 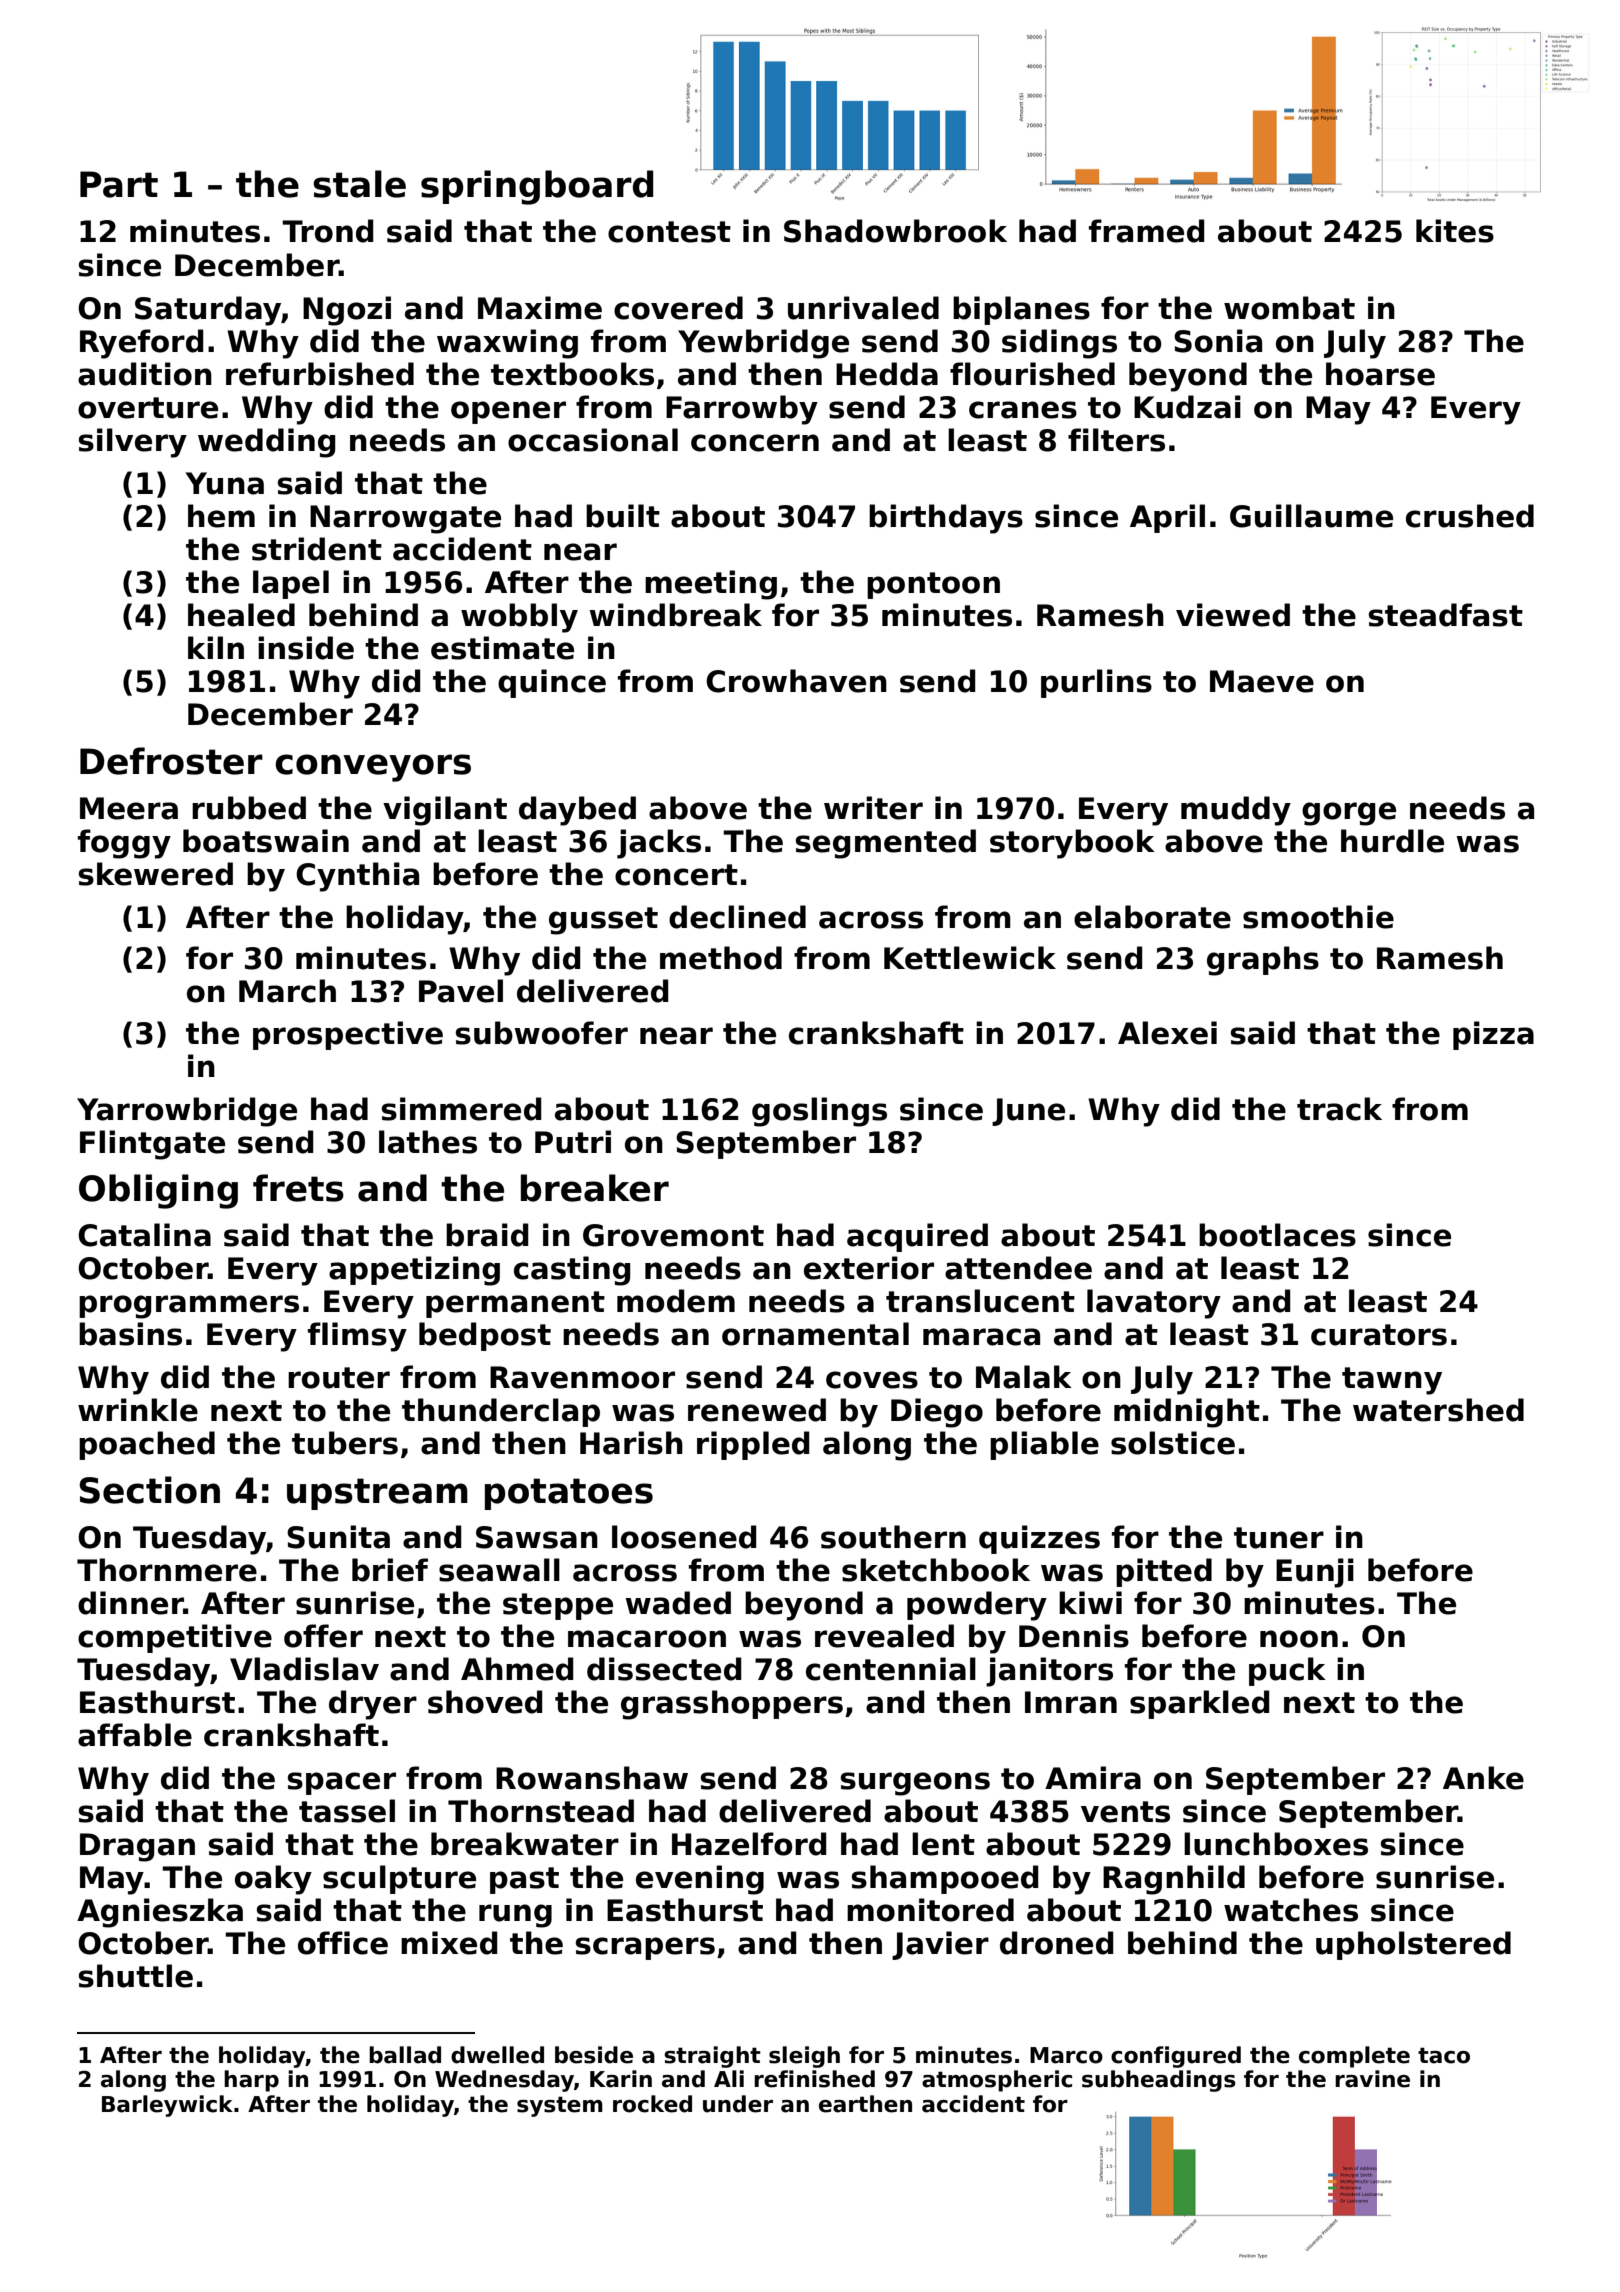 What do you see at coordinates (359, 184) in the page?
I see `stale` at bounding box center [359, 184].
